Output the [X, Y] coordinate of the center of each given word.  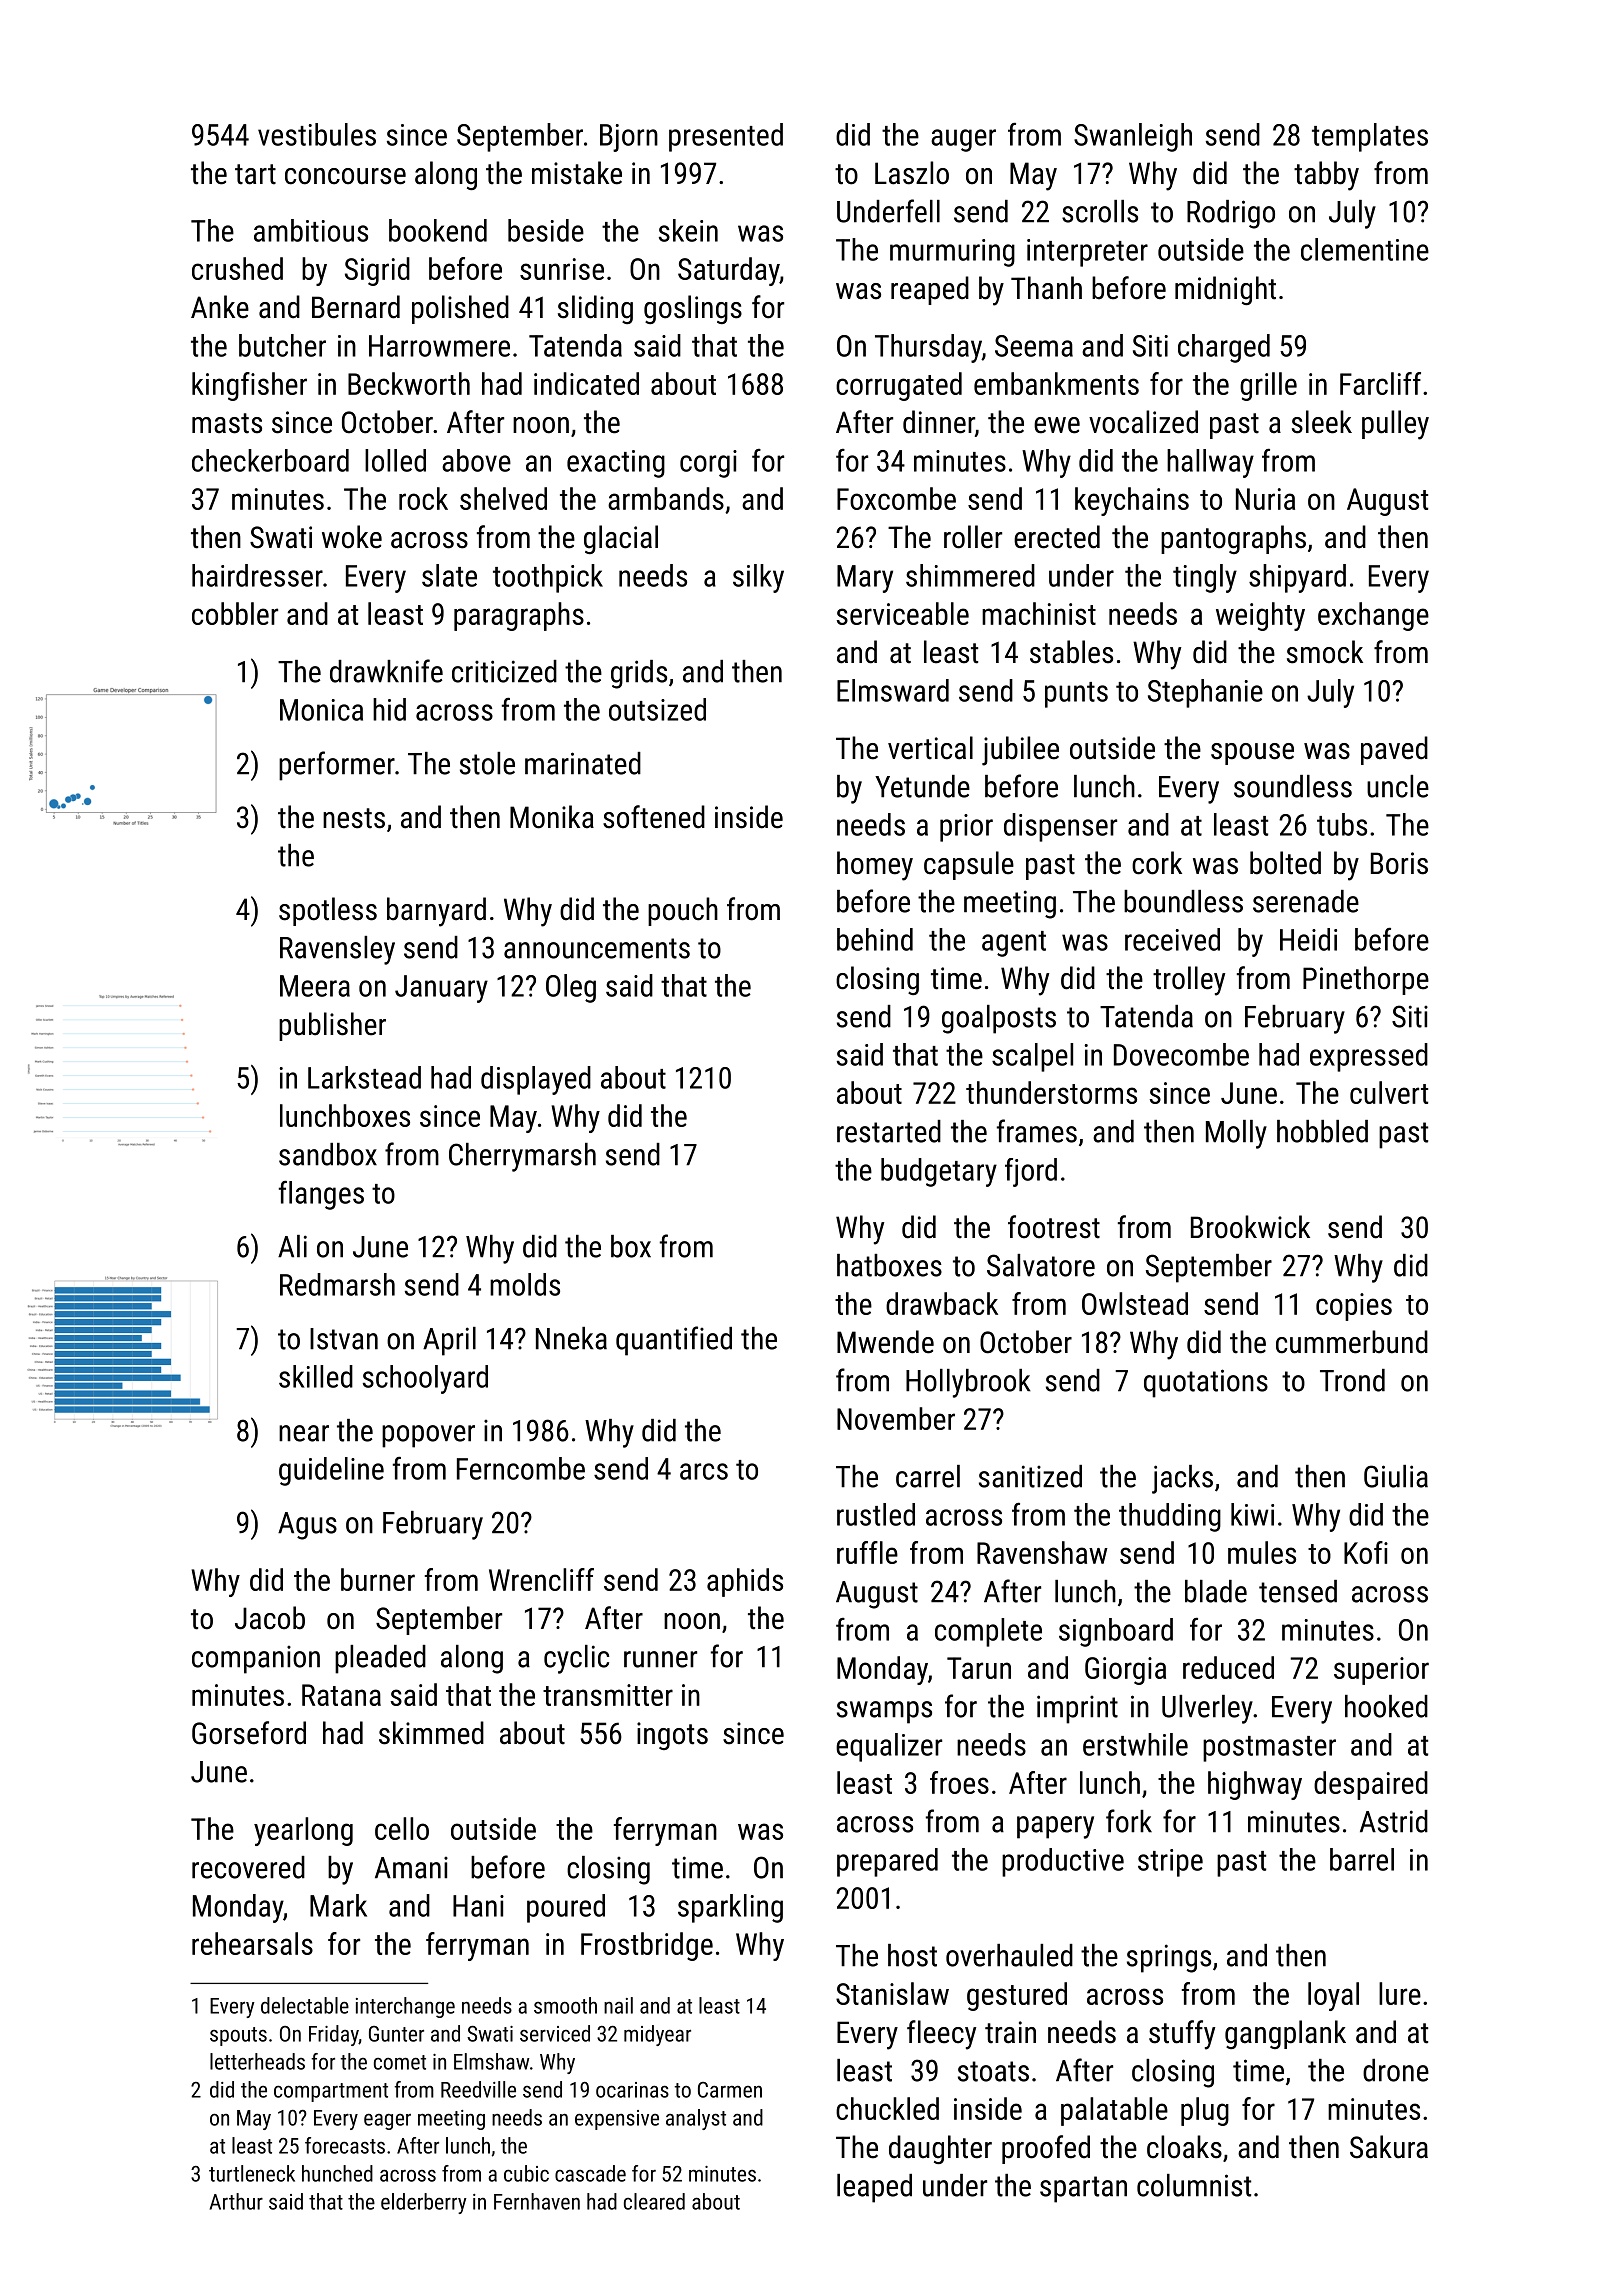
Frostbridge [647, 1946]
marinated [583, 763]
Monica [321, 710]
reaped [930, 290]
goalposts [999, 1019]
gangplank [1285, 2034]
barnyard [436, 912]
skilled [316, 1376]
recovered [248, 1867]
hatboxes [889, 1265]
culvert [1389, 1092]
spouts [238, 2036]
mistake [577, 173]
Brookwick [1250, 1227]
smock [1325, 652]
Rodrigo [1231, 214]
